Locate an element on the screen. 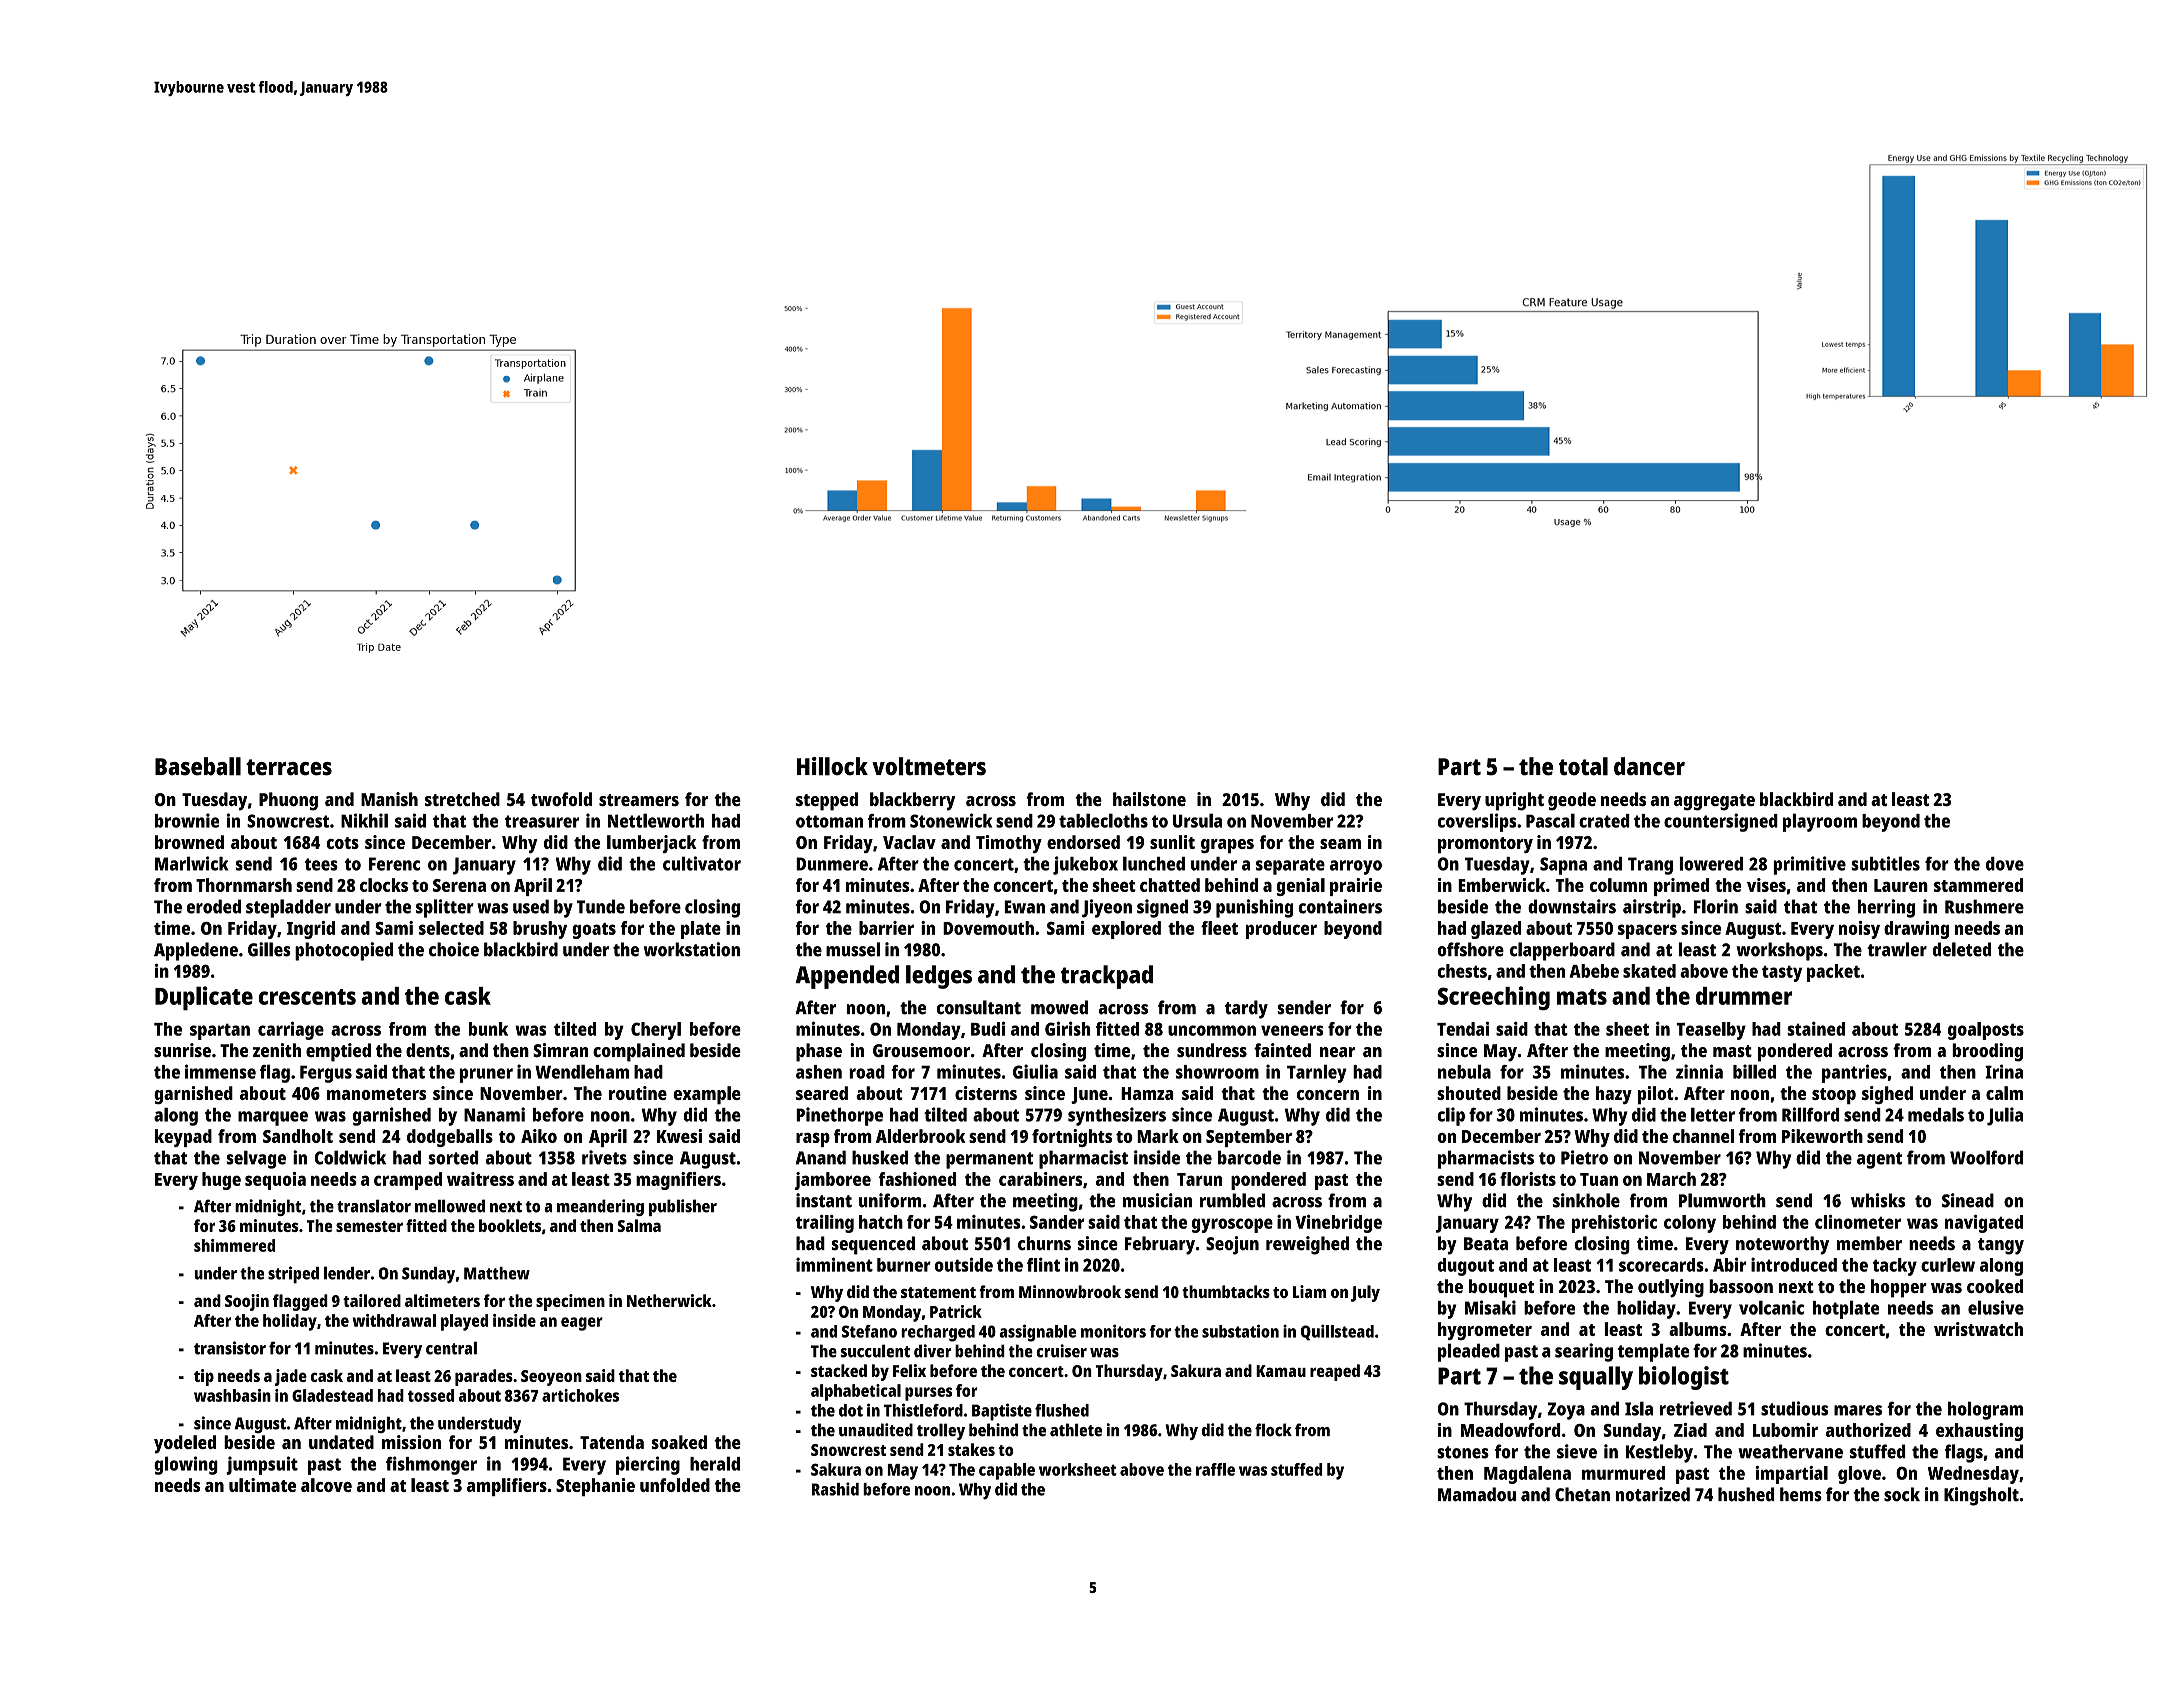 This screenshot has height=1683, width=2178. chests is located at coordinates (1462, 971).
